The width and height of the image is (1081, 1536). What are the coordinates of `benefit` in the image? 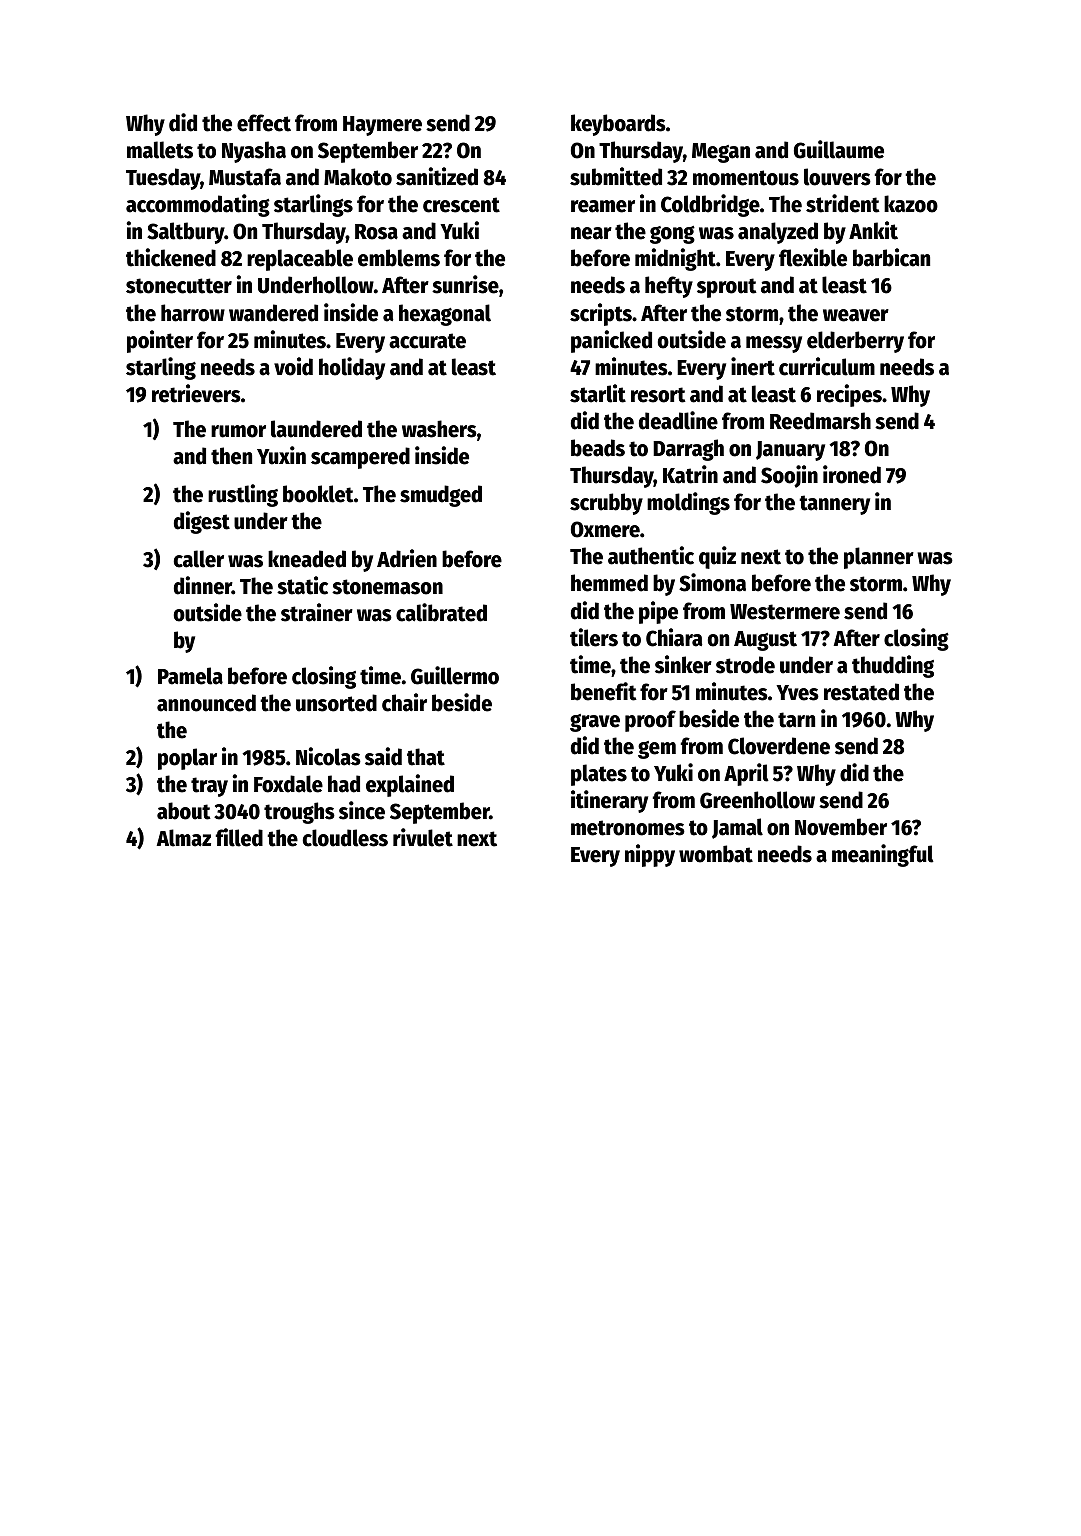 It's located at (604, 691).
